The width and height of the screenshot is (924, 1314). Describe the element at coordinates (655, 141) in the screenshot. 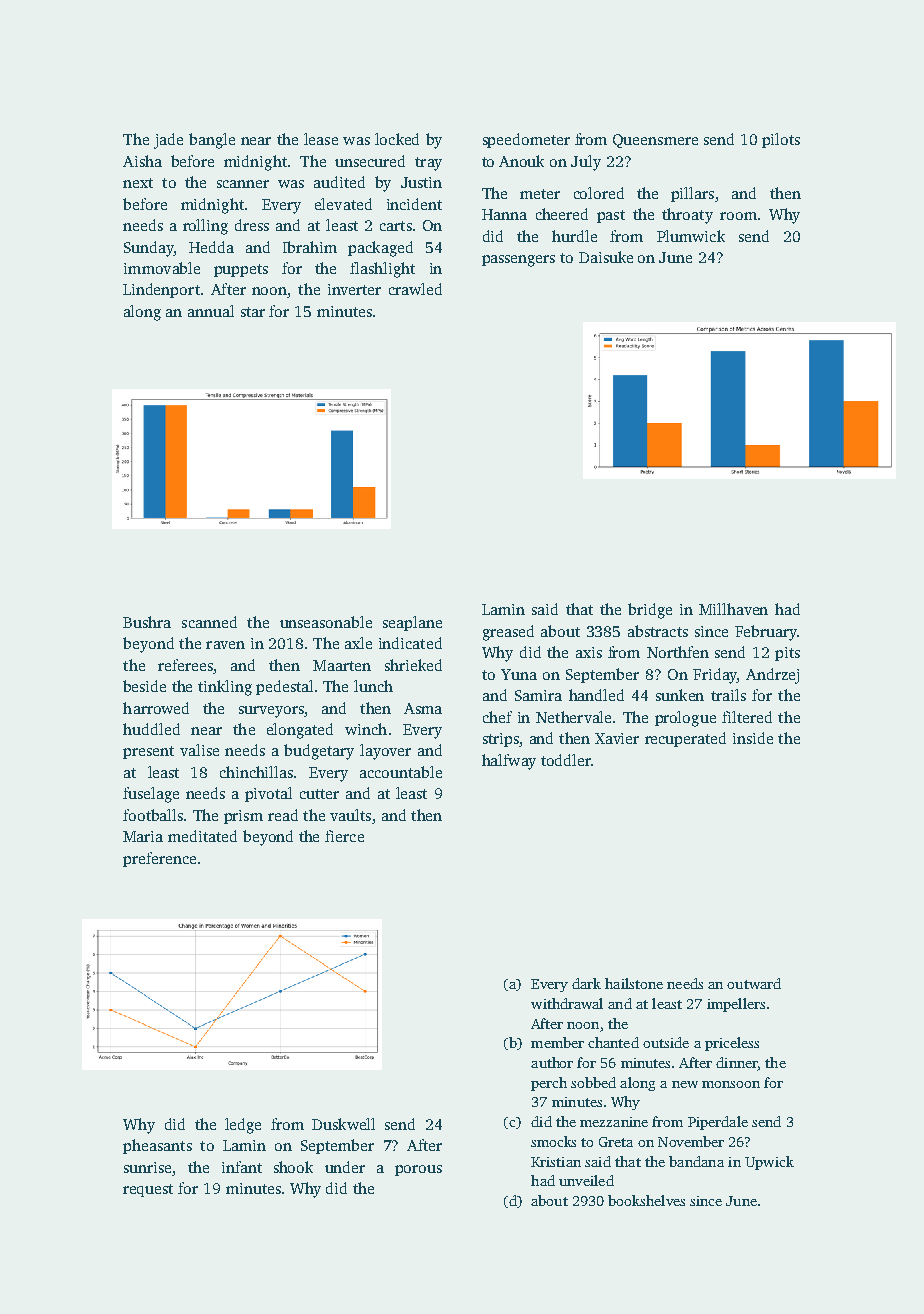

I see `Queensmere` at that location.
